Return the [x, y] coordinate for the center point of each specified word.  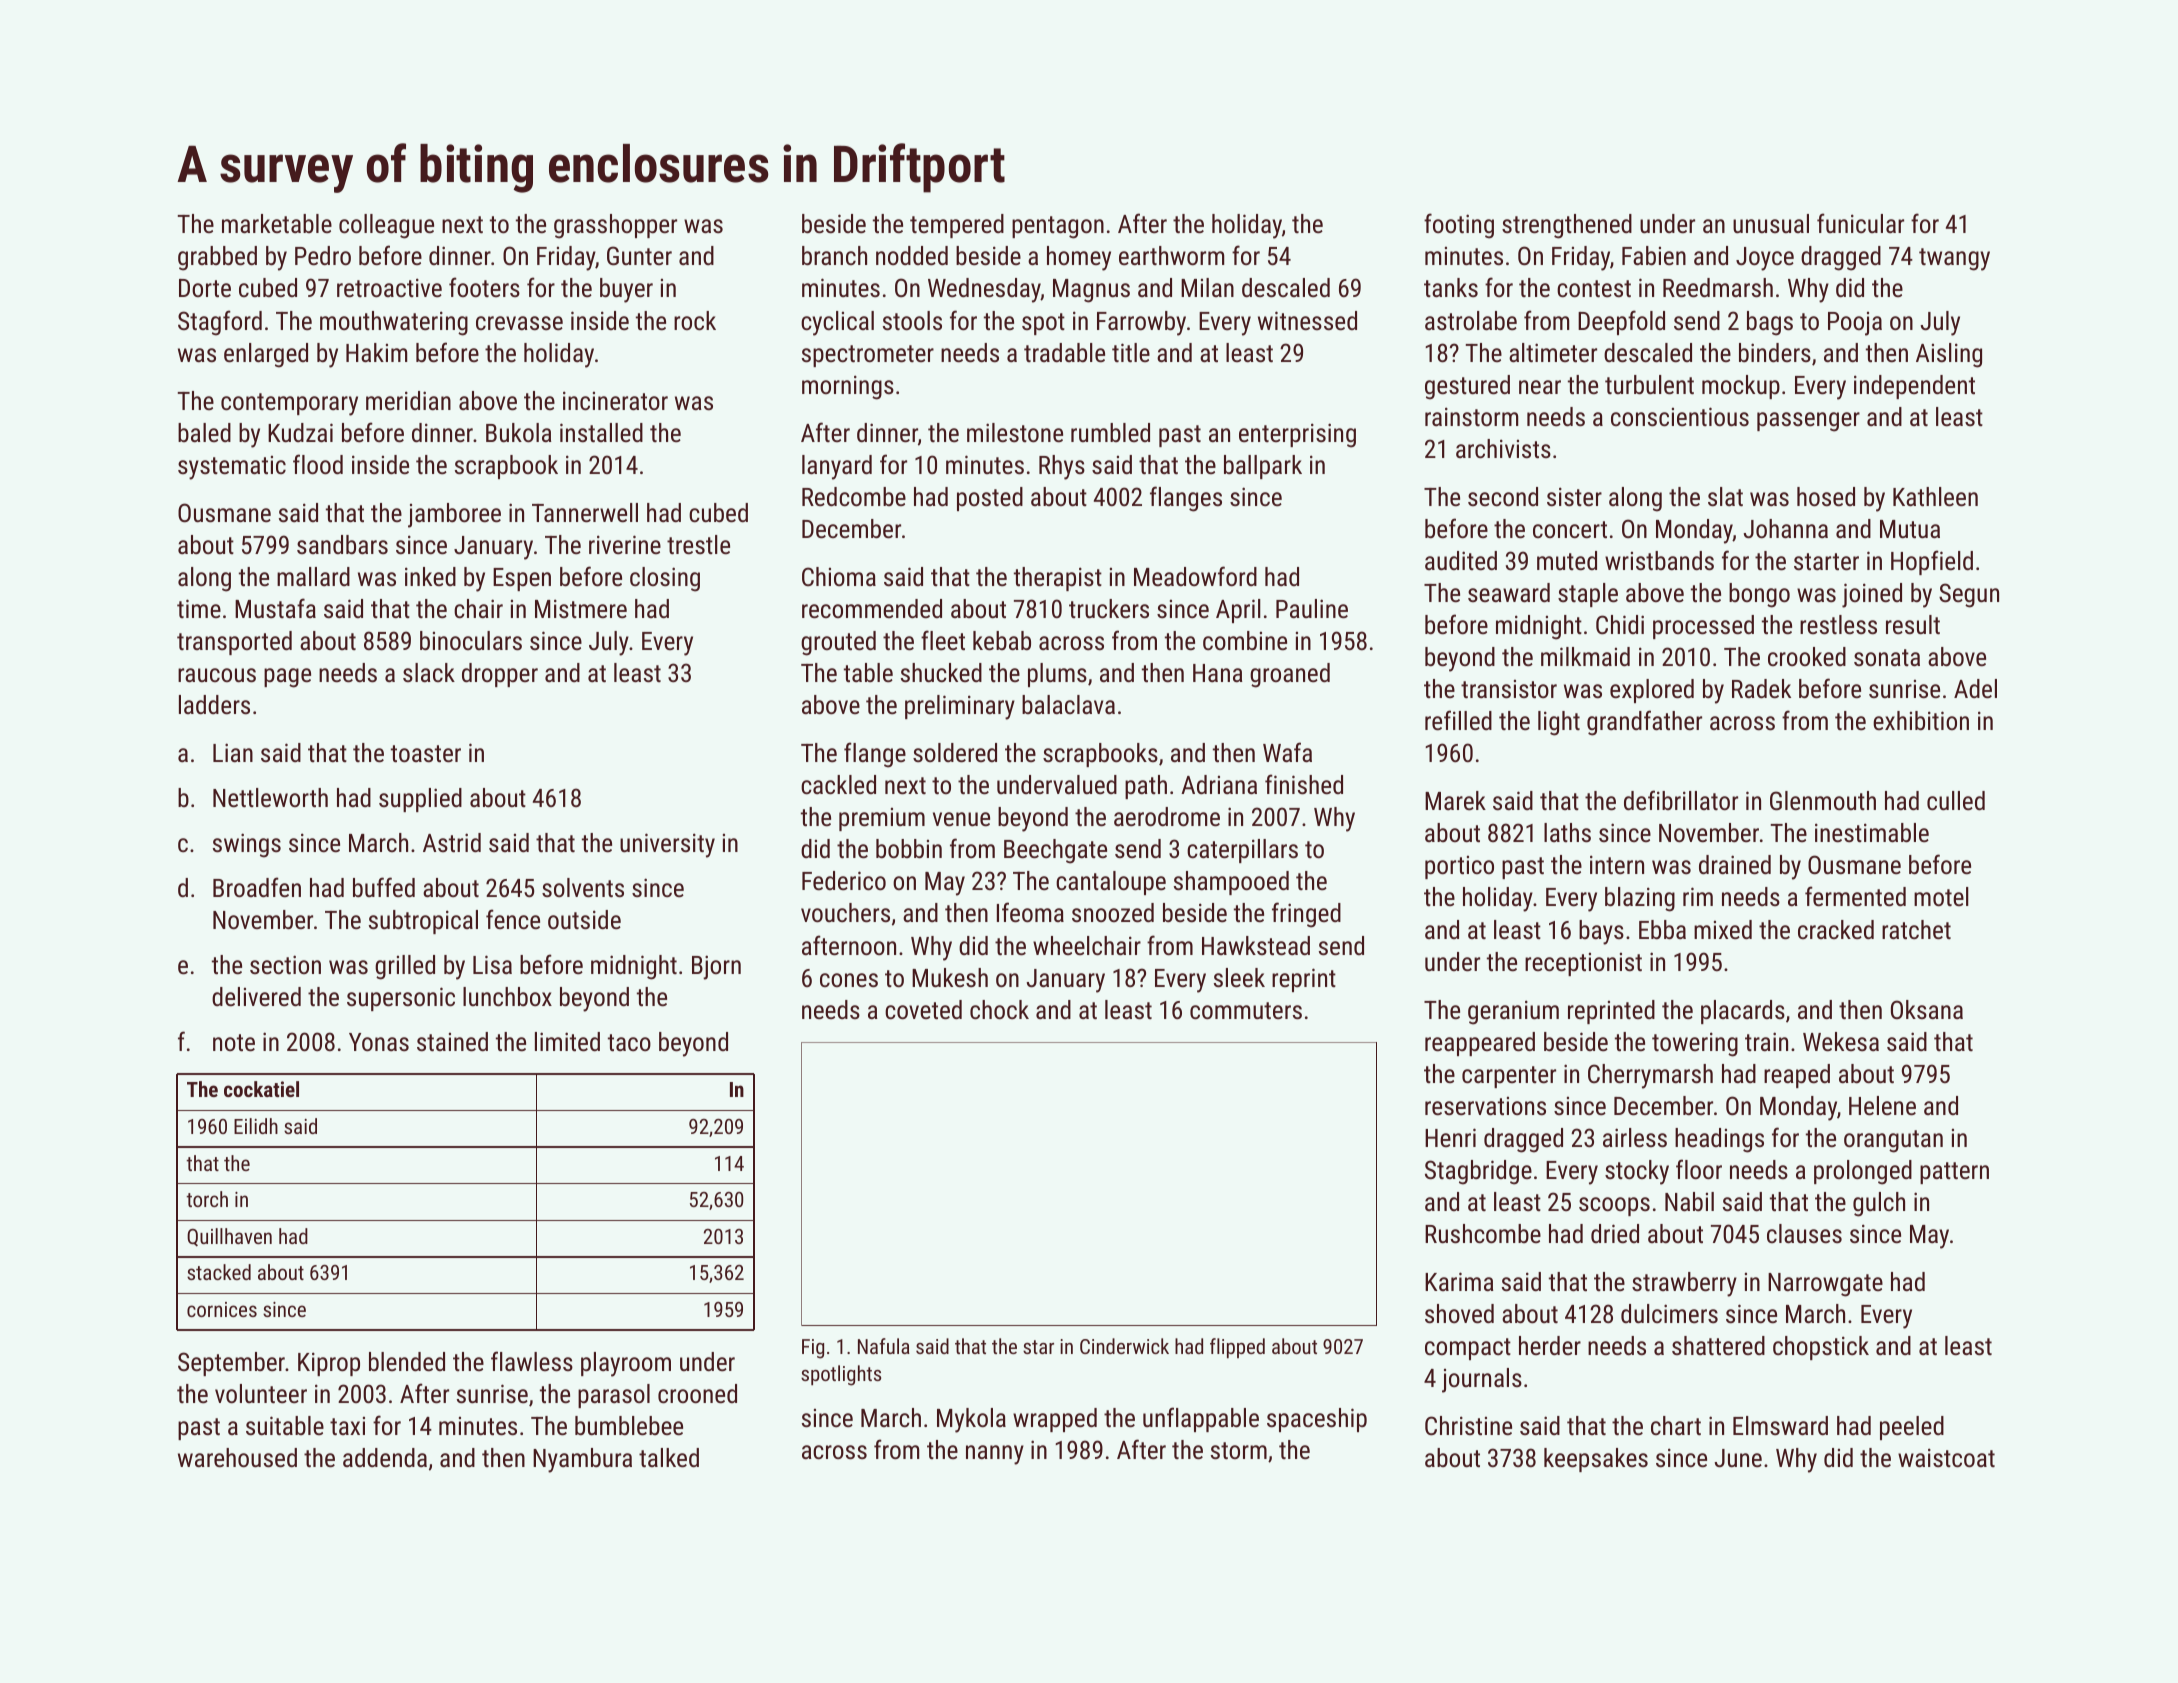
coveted [923, 1009]
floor [1699, 1169]
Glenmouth [1823, 800]
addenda [385, 1457]
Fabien [1654, 255]
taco [629, 1042]
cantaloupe [1111, 883]
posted [990, 499]
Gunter [639, 255]
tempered [957, 226]
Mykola [971, 1420]
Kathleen [1935, 496]
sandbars [342, 544]
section [285, 964]
